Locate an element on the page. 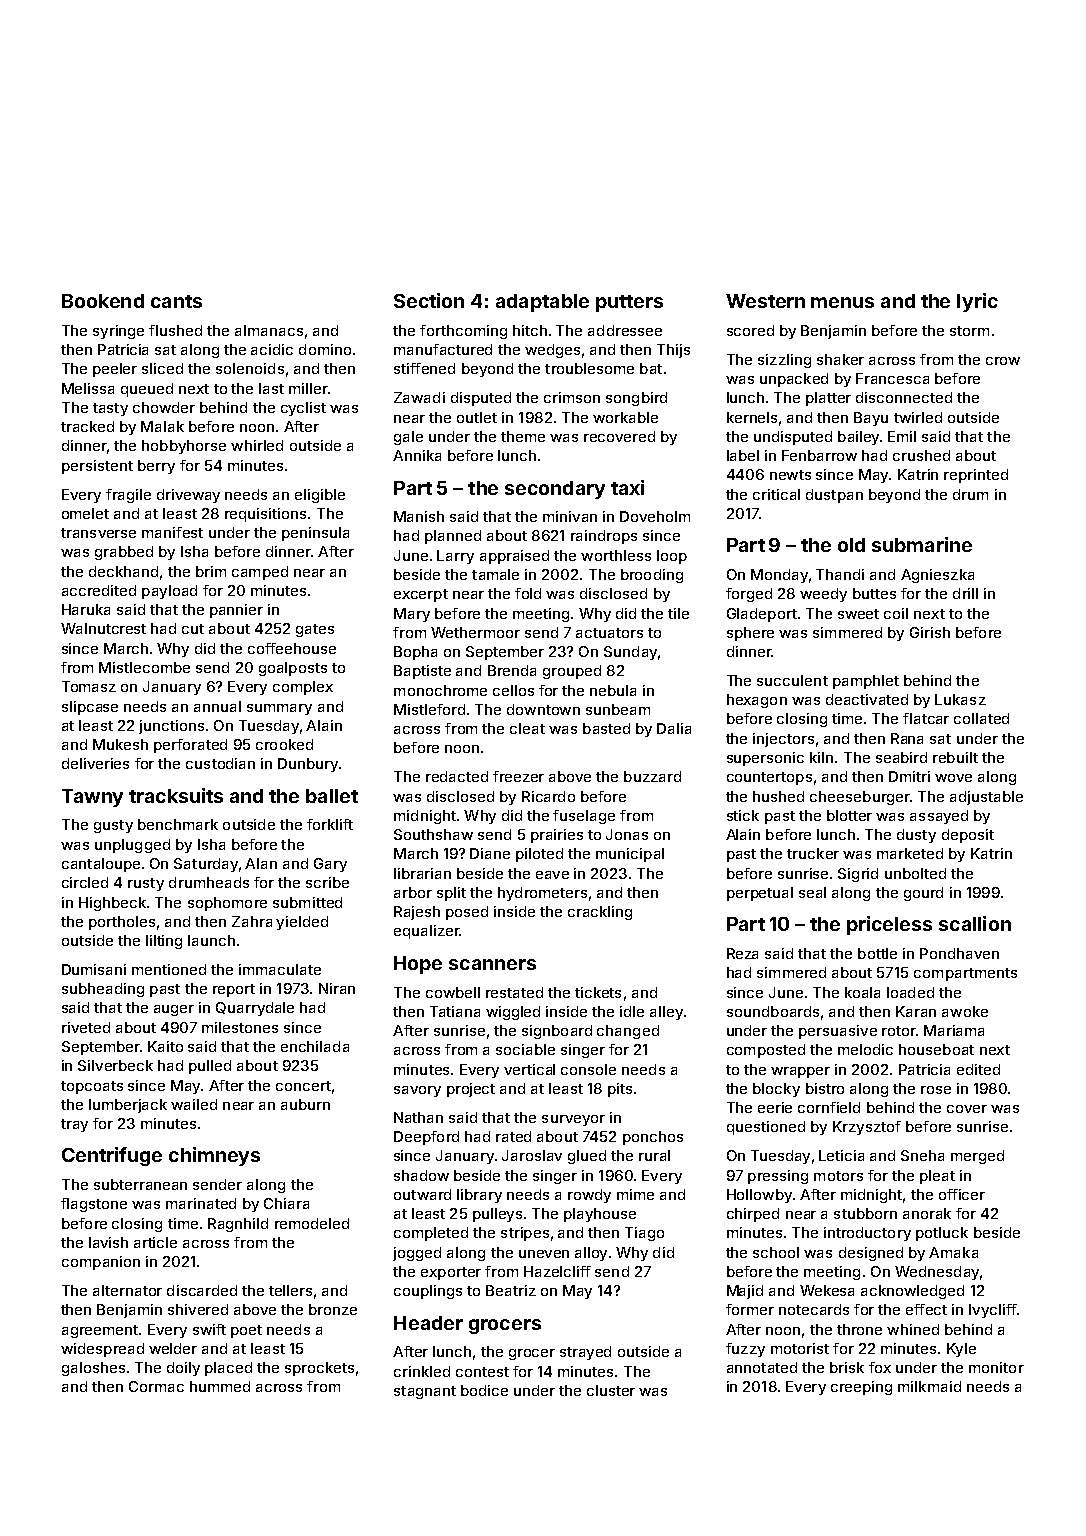  Bookend is located at coordinates (103, 301).
